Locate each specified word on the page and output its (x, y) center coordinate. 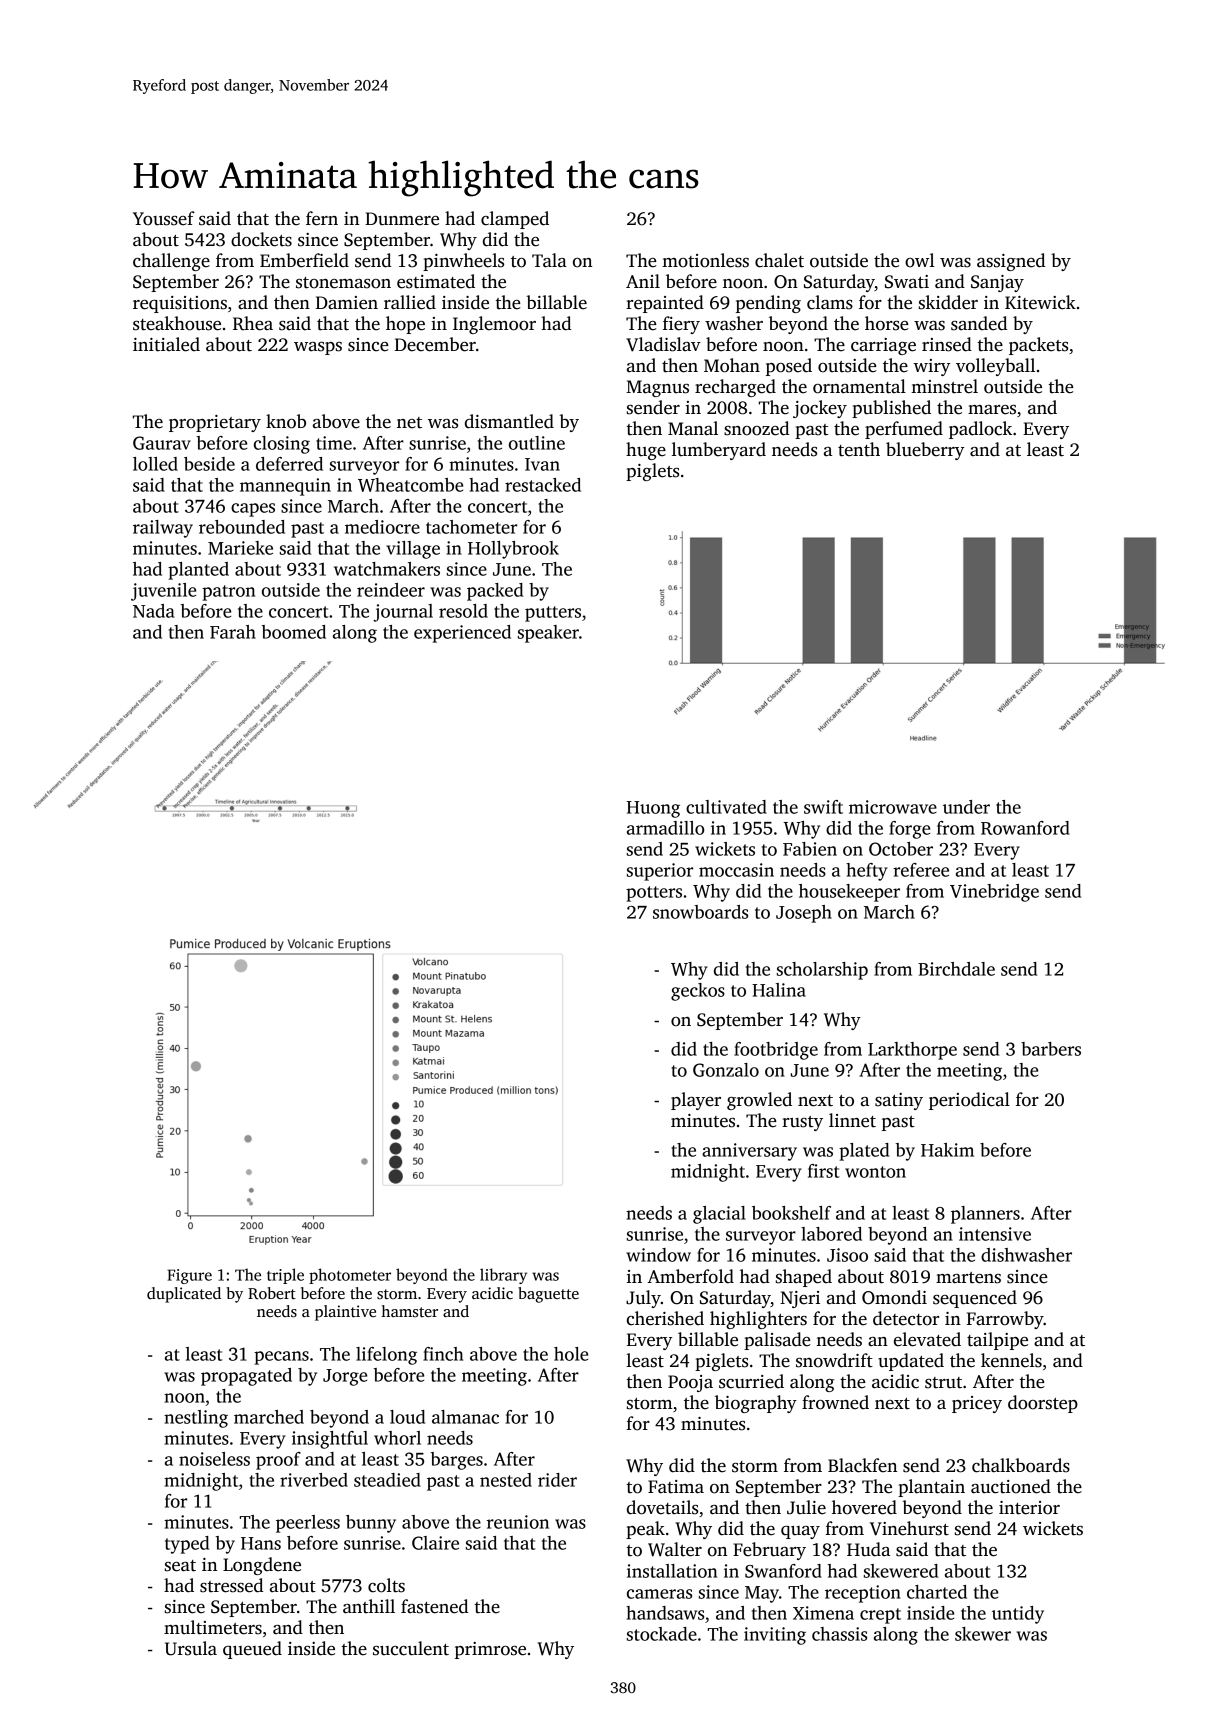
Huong (653, 809)
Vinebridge (994, 893)
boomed (294, 632)
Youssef (164, 218)
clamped (515, 220)
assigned (1011, 262)
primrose (490, 1650)
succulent (411, 1648)
